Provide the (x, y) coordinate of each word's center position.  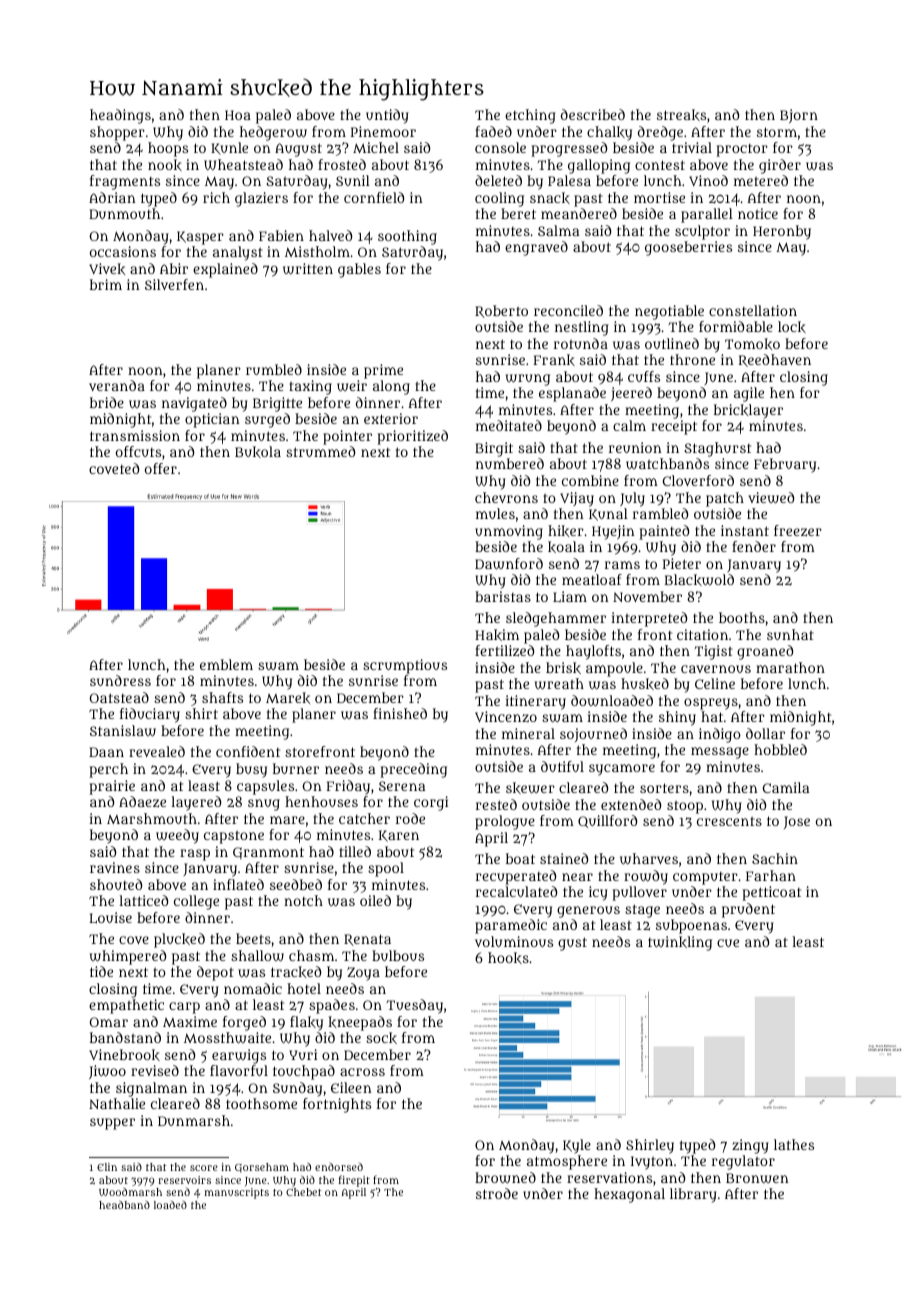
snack (550, 198)
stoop (685, 807)
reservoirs (184, 1180)
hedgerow (273, 133)
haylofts (593, 652)
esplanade (572, 394)
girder (780, 166)
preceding (414, 770)
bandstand (125, 1037)
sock (381, 1038)
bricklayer (748, 411)
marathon (790, 667)
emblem (226, 664)
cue (728, 943)
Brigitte (277, 404)
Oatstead (119, 697)
